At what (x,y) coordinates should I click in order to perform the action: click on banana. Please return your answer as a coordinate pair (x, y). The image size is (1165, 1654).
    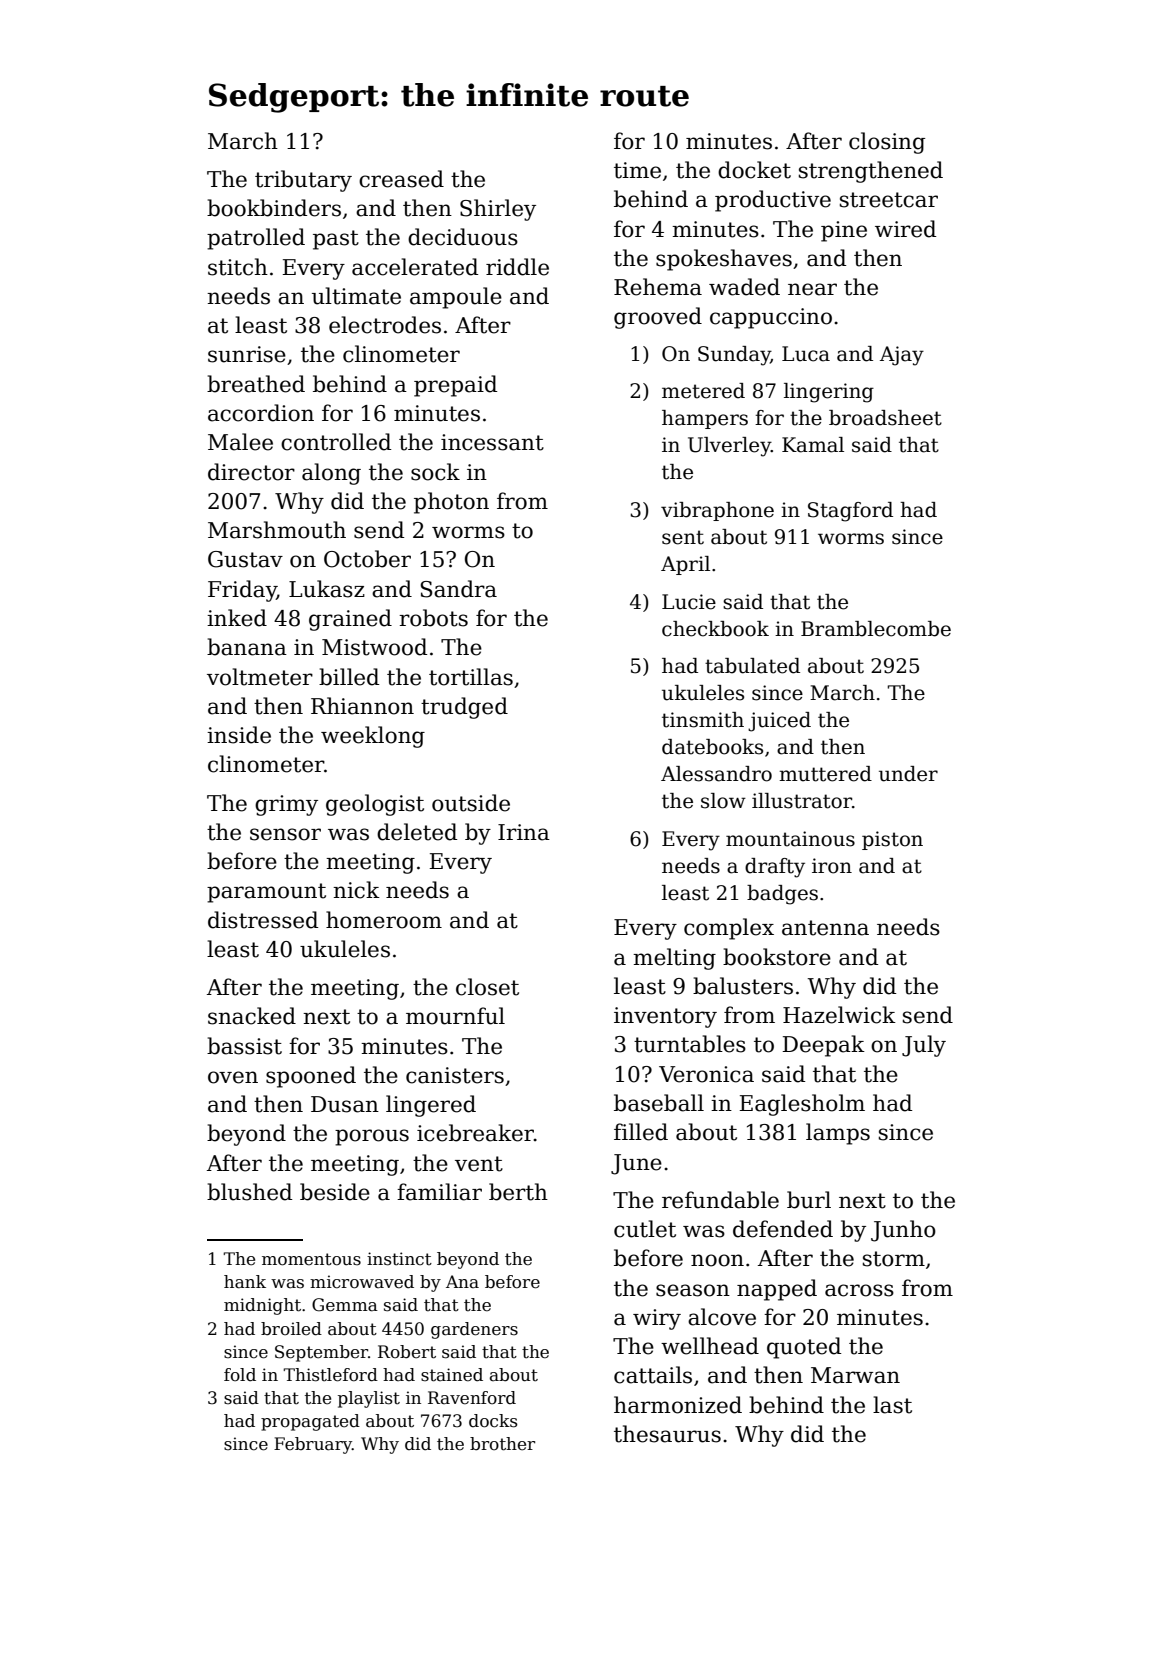
    Looking at the image, I should click on (247, 647).
